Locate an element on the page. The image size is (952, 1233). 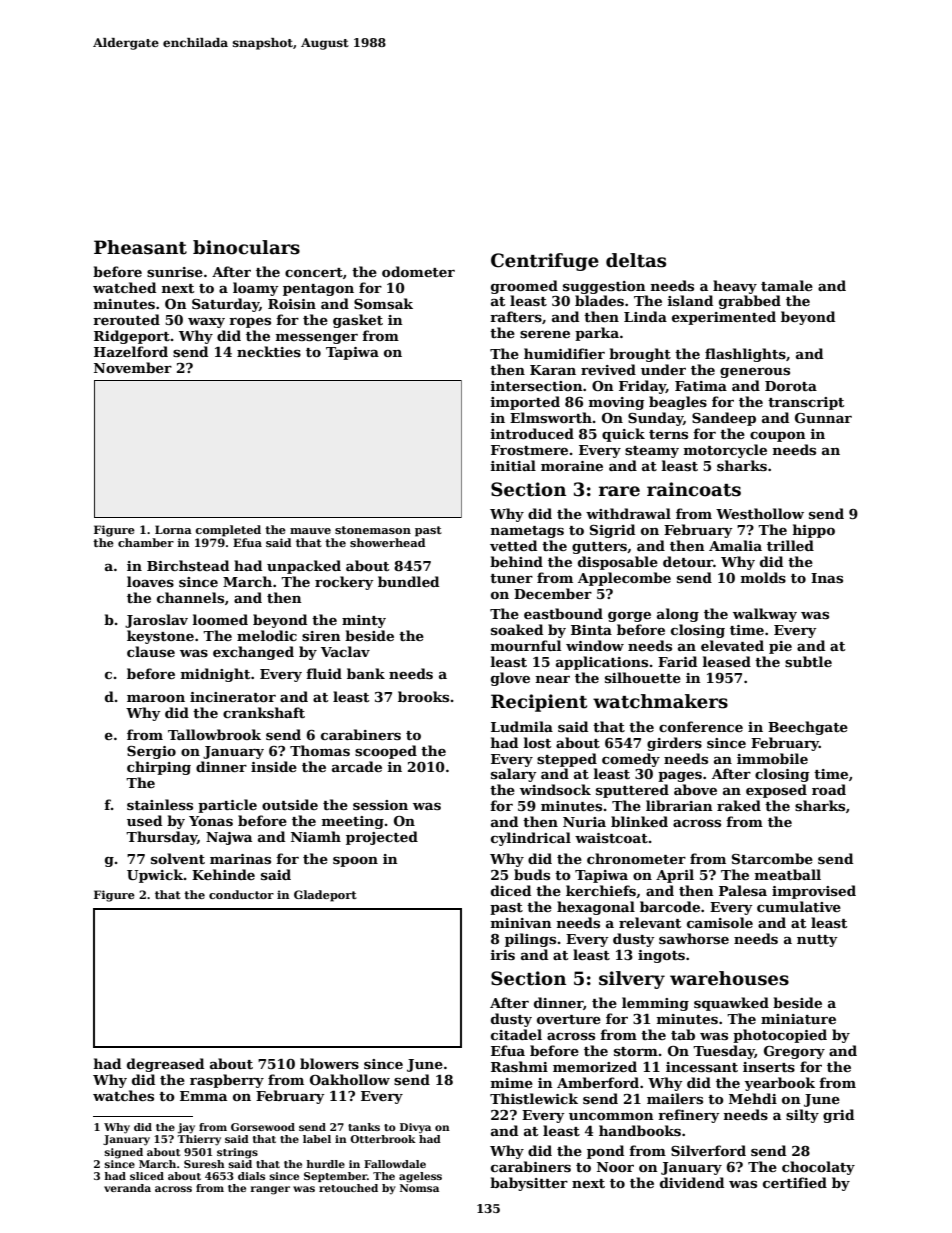
midnight is located at coordinates (215, 675).
